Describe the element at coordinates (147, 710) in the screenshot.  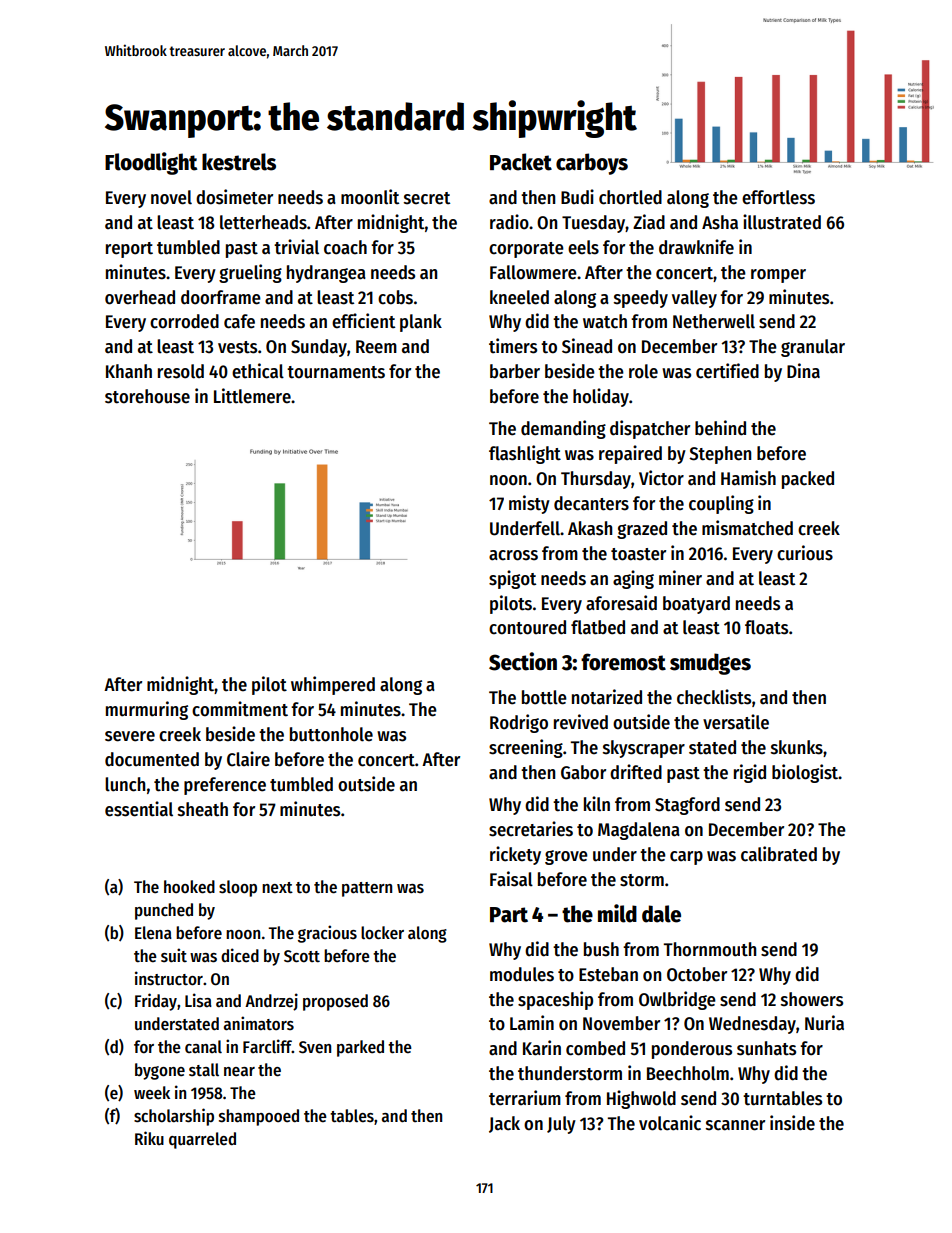
I see `murmuring` at that location.
